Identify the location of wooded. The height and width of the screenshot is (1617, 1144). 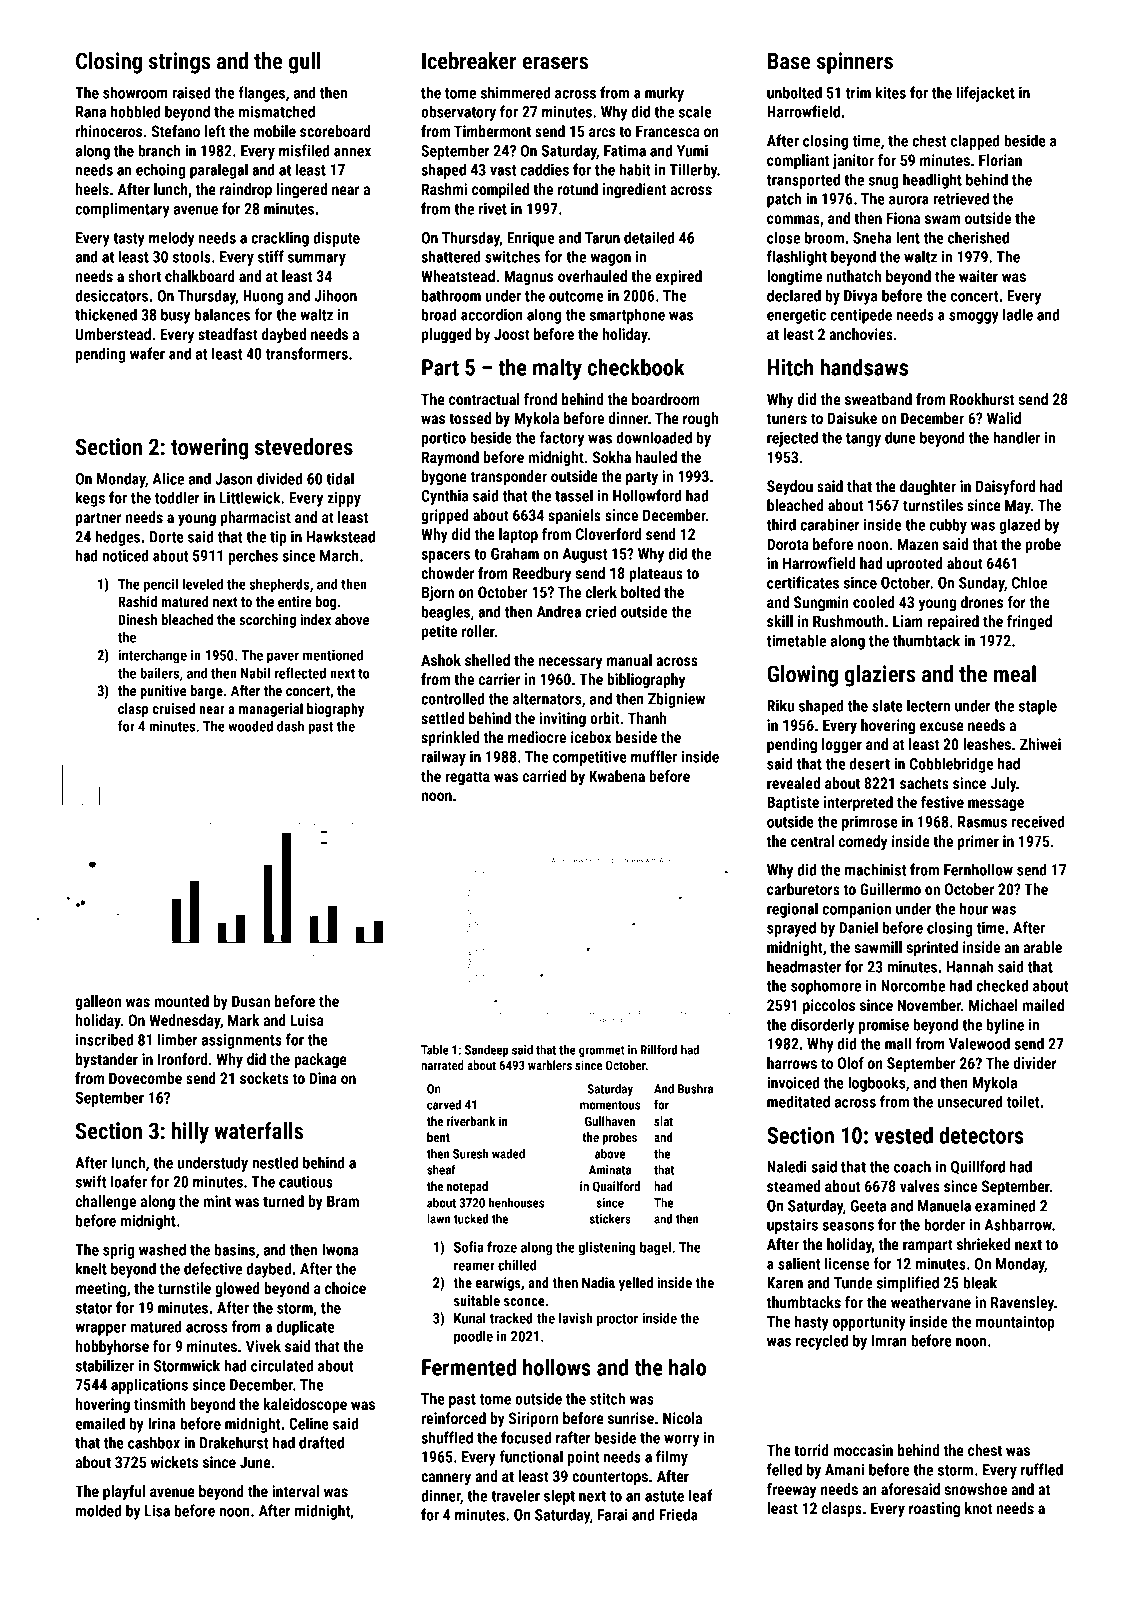
(250, 726).
